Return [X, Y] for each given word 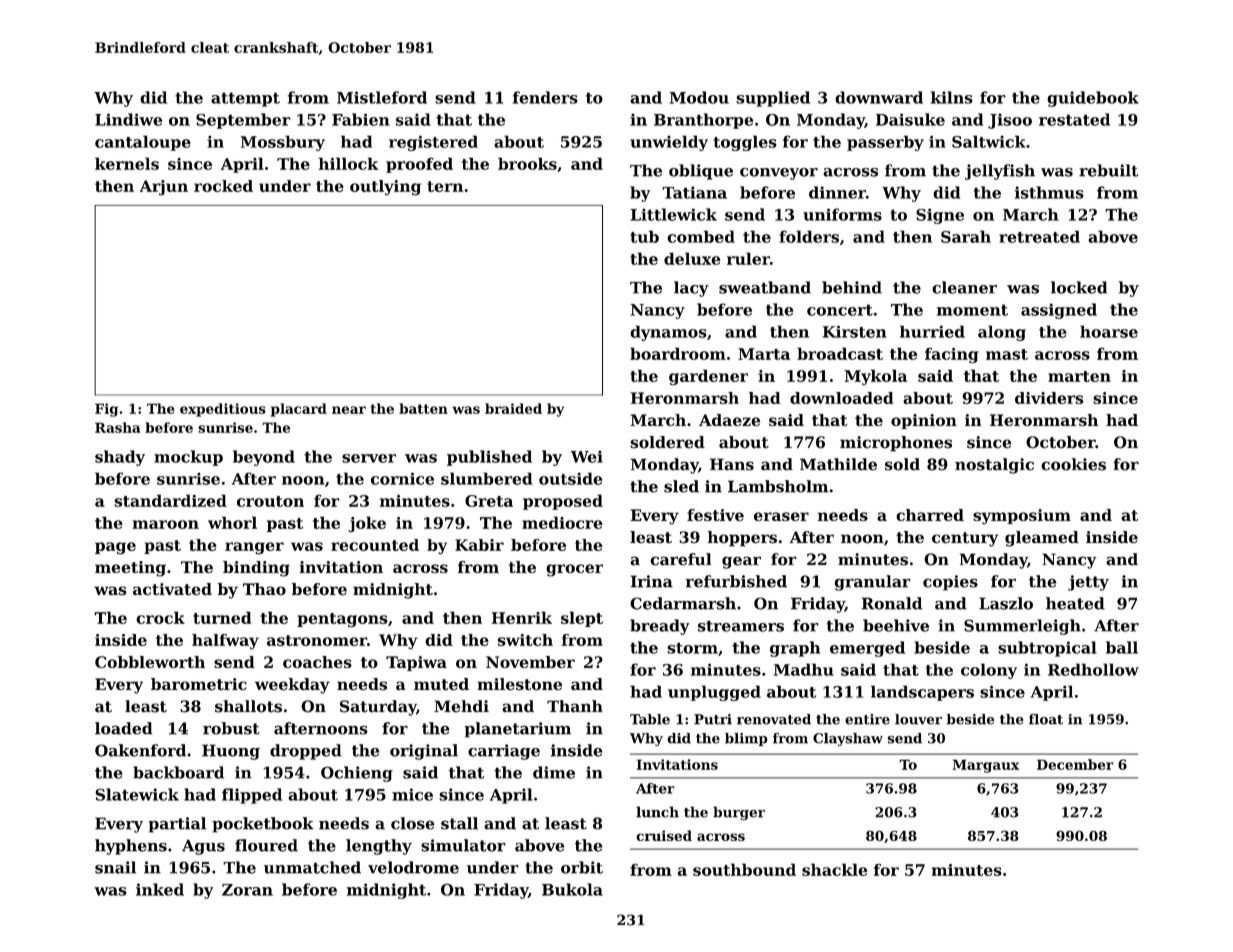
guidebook [1093, 99]
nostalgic [994, 466]
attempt [245, 99]
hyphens [131, 847]
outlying [385, 188]
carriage [504, 752]
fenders [545, 97]
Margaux [986, 766]
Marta [764, 354]
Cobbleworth [150, 662]
